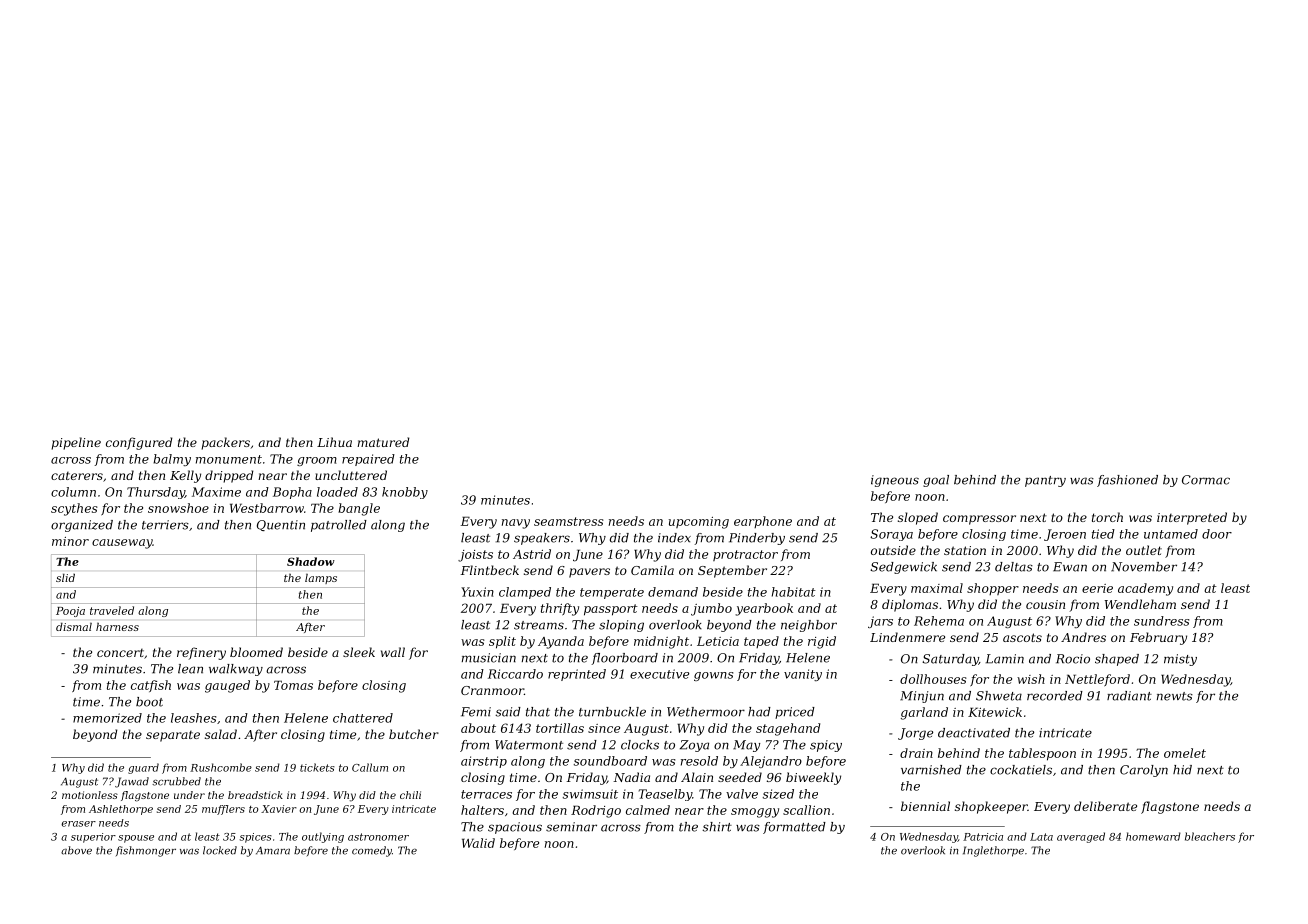 The width and height of the screenshot is (1308, 924). I want to click on fashioned, so click(1127, 481).
